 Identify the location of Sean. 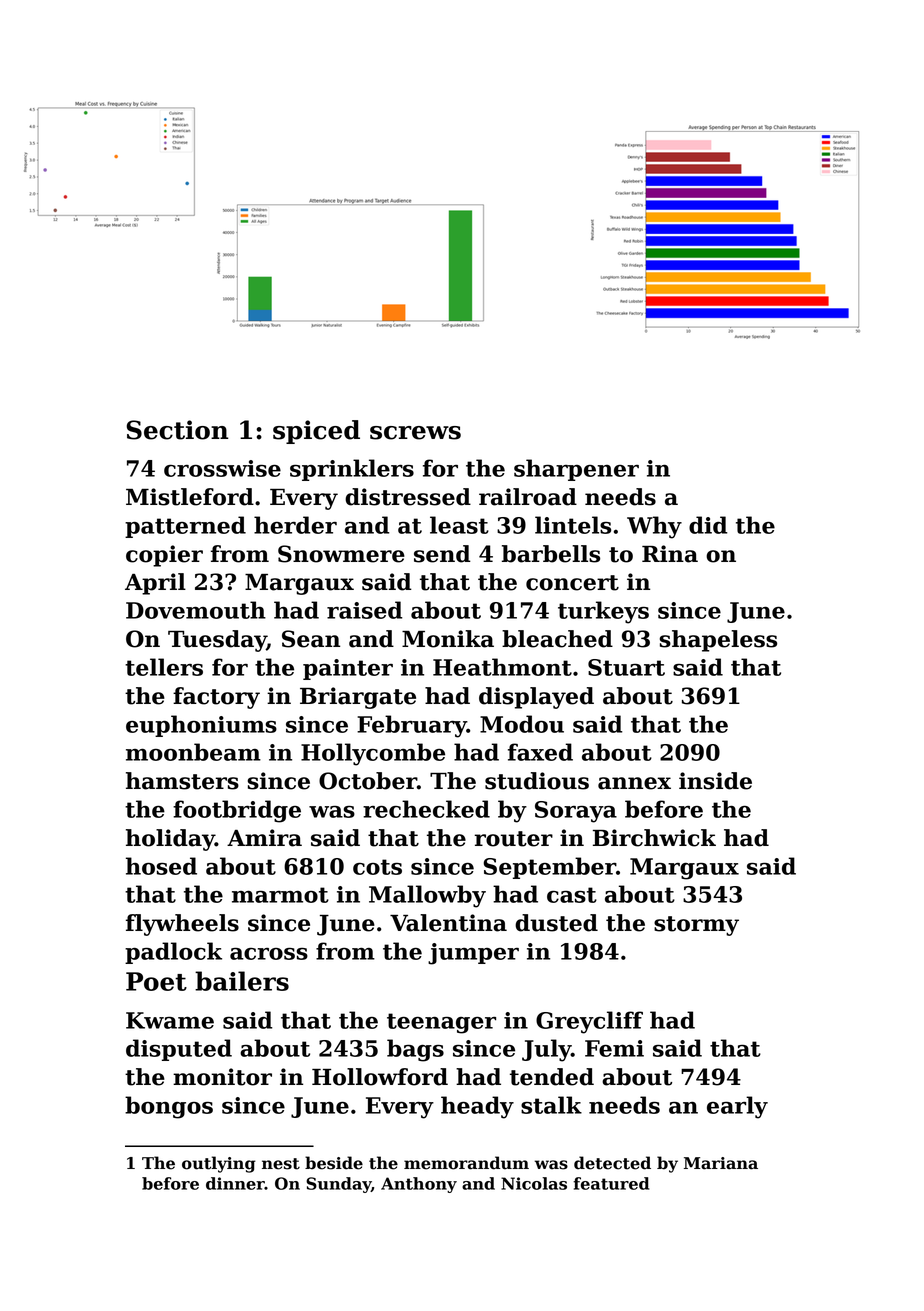
(311, 639).
